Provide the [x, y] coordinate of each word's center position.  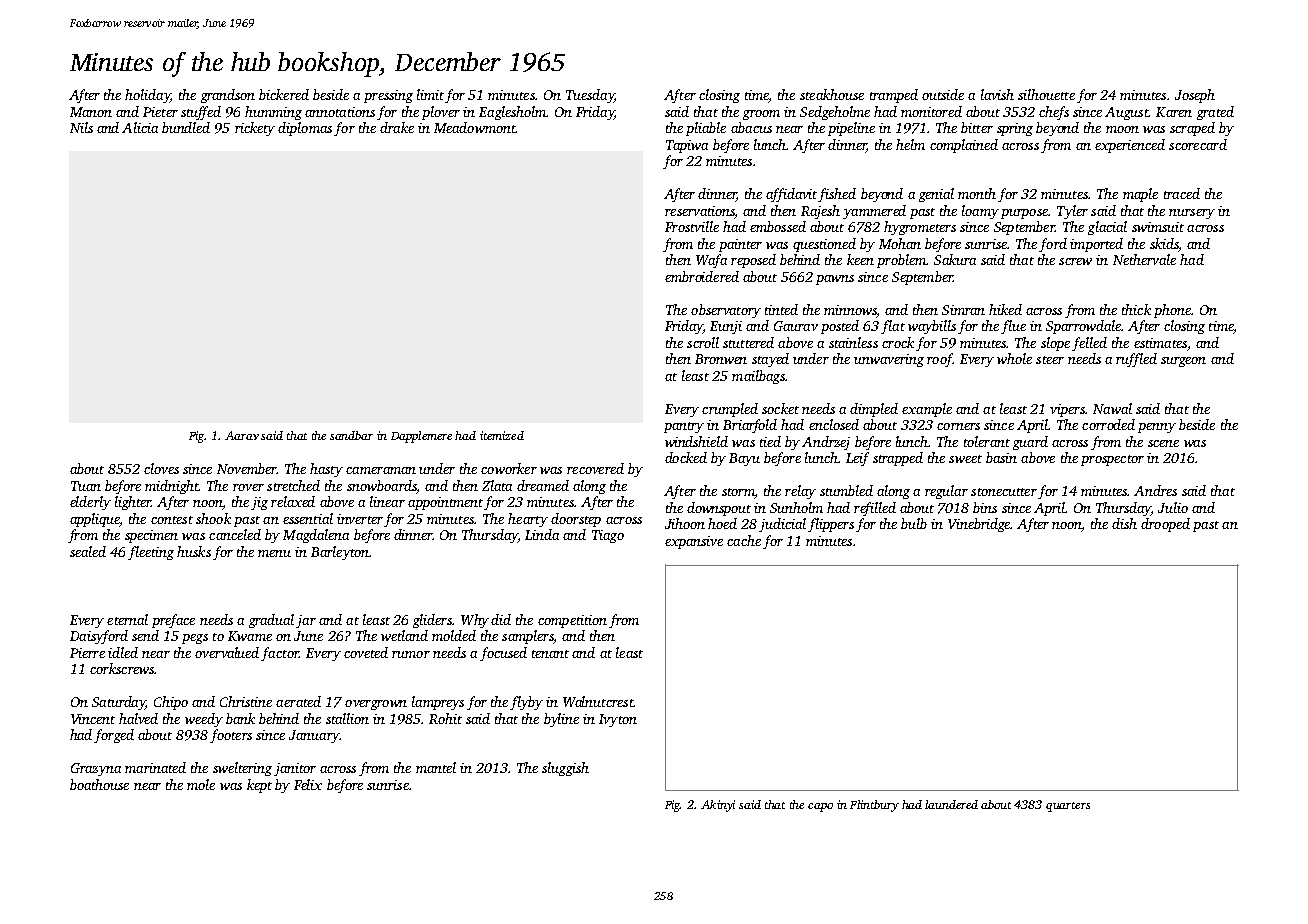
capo [820, 807]
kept [259, 786]
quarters [1068, 807]
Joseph [1195, 96]
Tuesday [590, 96]
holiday [147, 96]
